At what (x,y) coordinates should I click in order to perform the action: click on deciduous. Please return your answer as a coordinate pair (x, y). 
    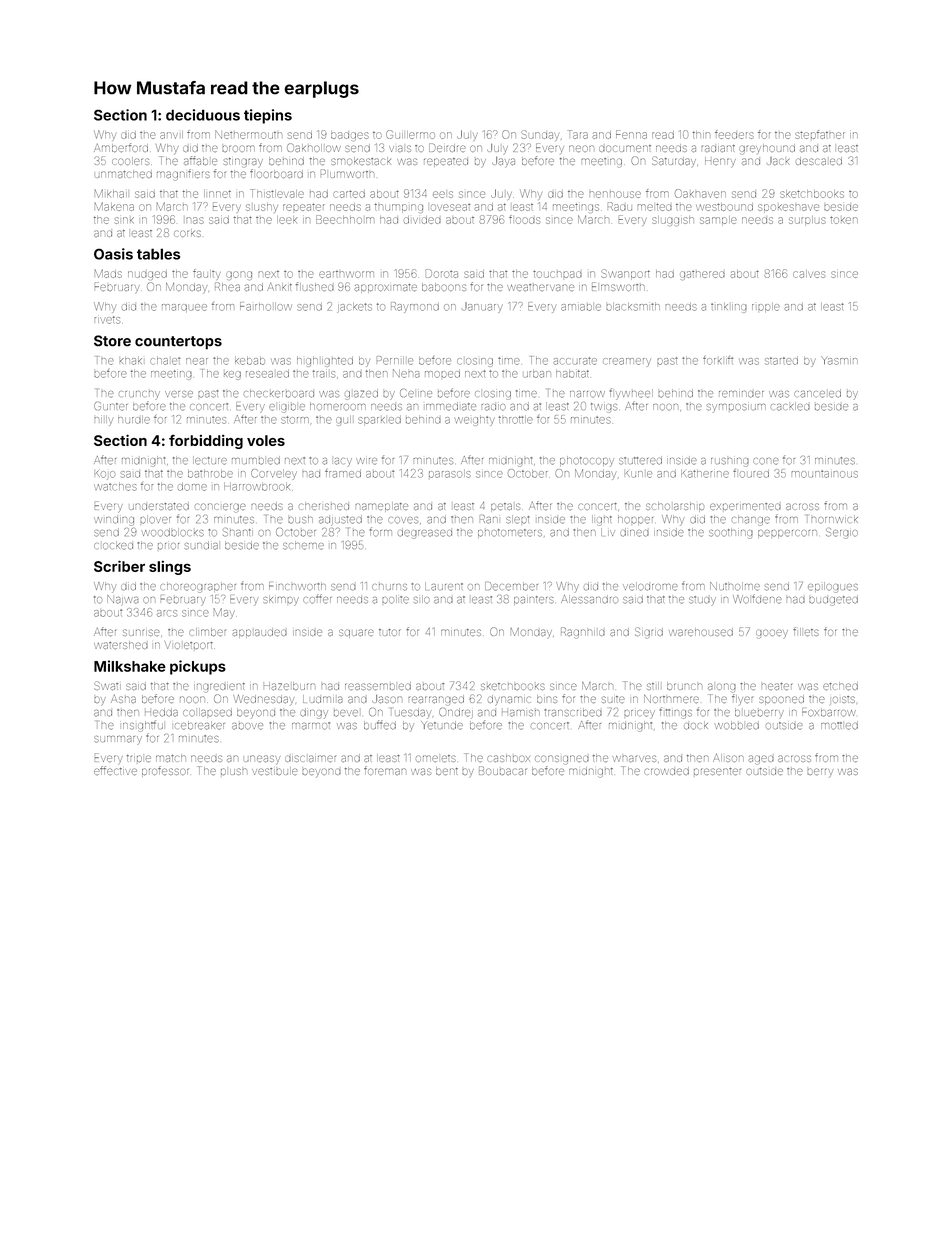
    Looking at the image, I should click on (203, 115).
